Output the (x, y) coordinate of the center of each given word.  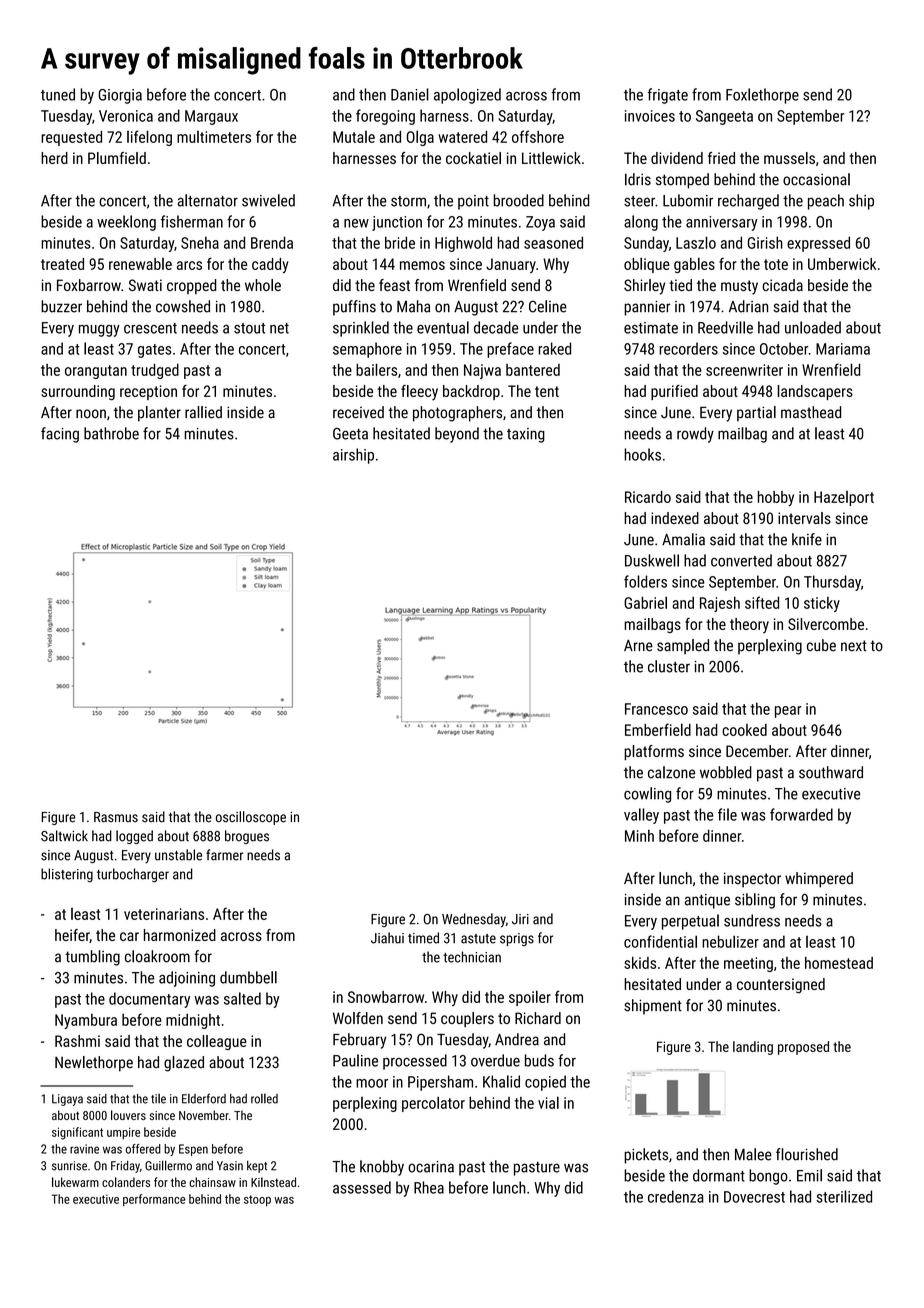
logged (134, 837)
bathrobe (111, 433)
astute (478, 939)
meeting (748, 964)
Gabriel (645, 602)
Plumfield (117, 158)
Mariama (843, 349)
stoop (257, 1200)
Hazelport (844, 498)
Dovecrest (754, 1197)
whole (263, 285)
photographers (457, 414)
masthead (811, 412)
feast (394, 285)
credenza (676, 1196)
